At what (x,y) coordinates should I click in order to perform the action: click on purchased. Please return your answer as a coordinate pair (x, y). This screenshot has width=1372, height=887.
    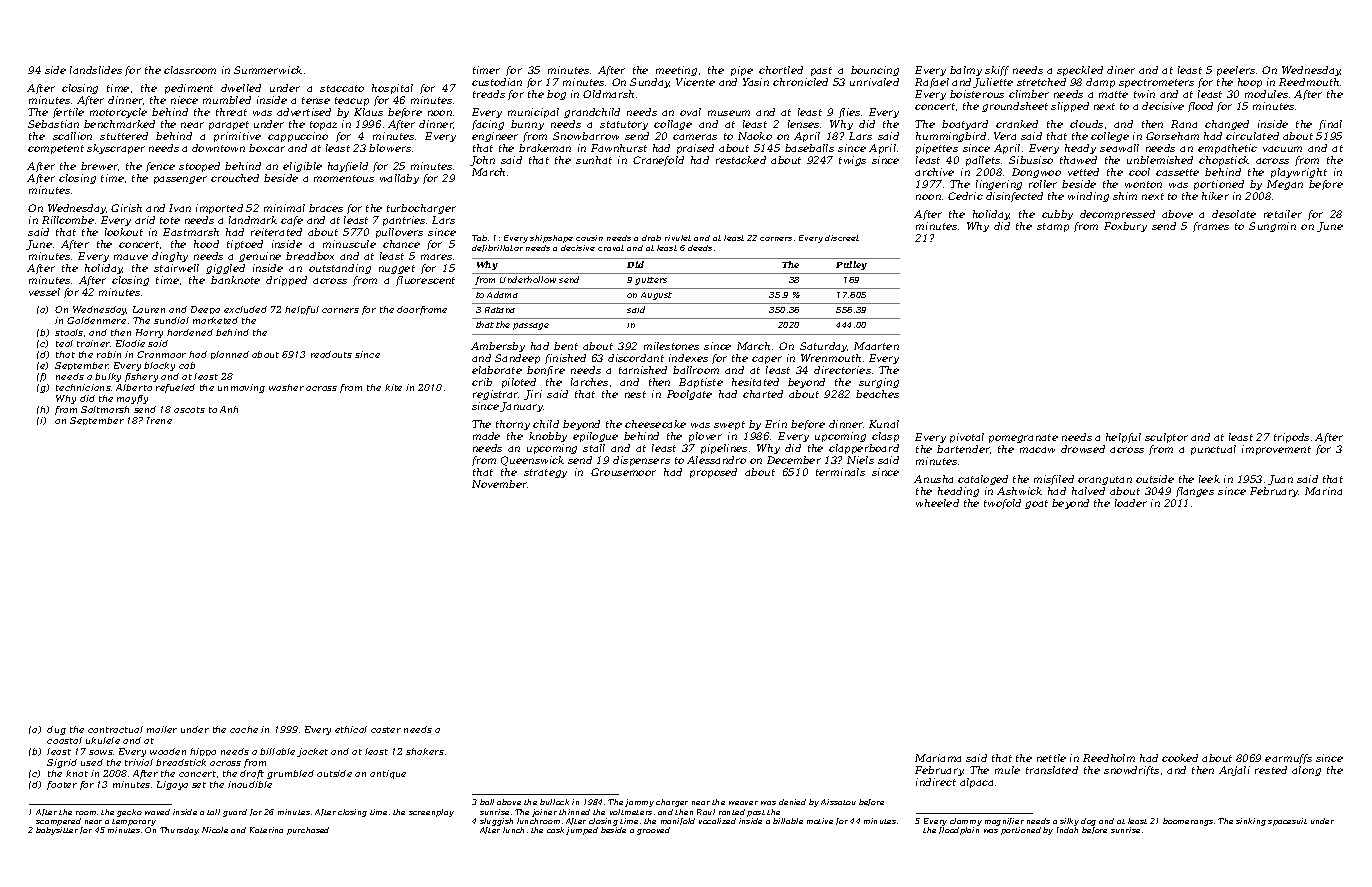
    Looking at the image, I should click on (308, 831).
